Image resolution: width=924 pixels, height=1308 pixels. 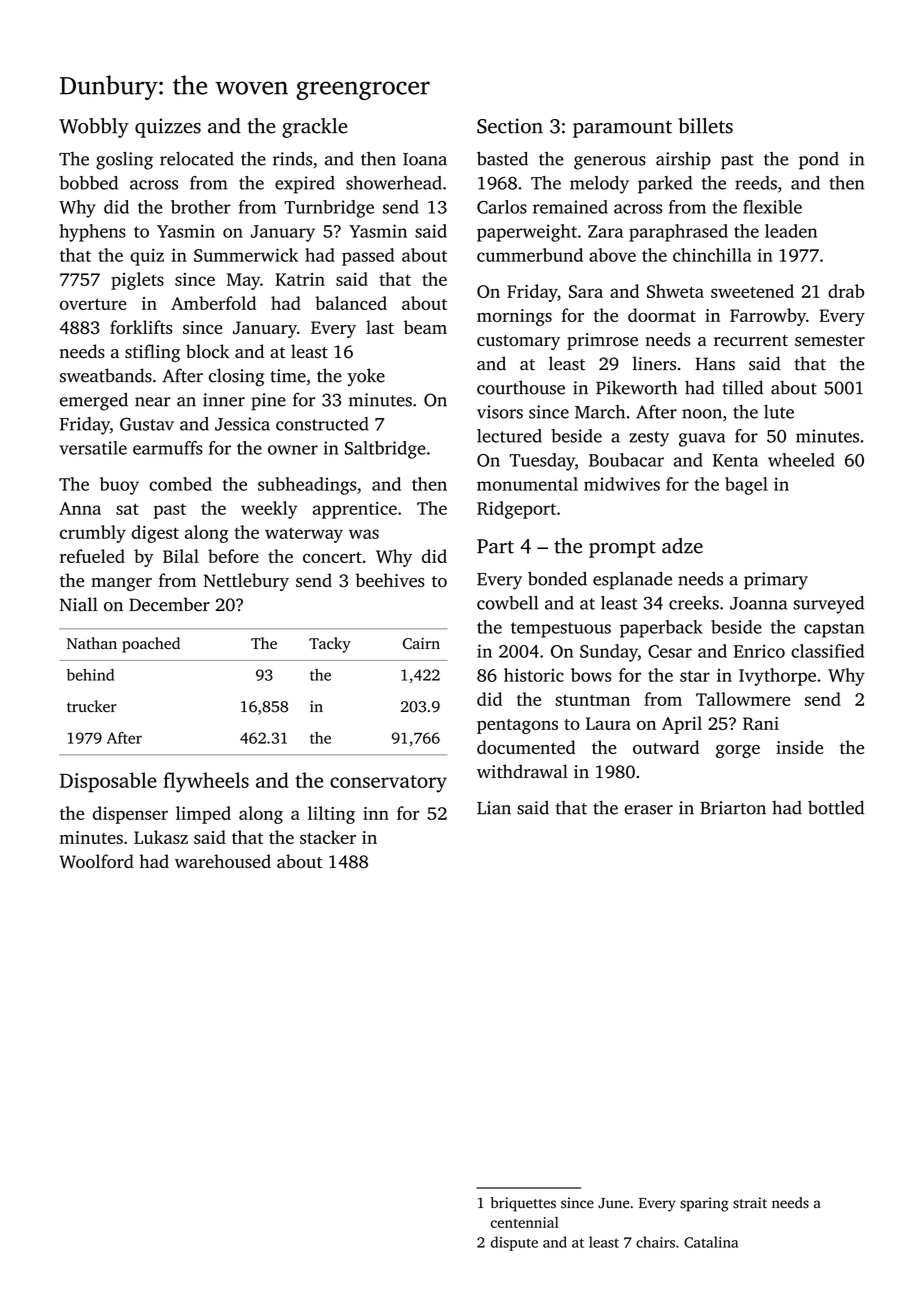 I want to click on near, so click(x=153, y=402).
